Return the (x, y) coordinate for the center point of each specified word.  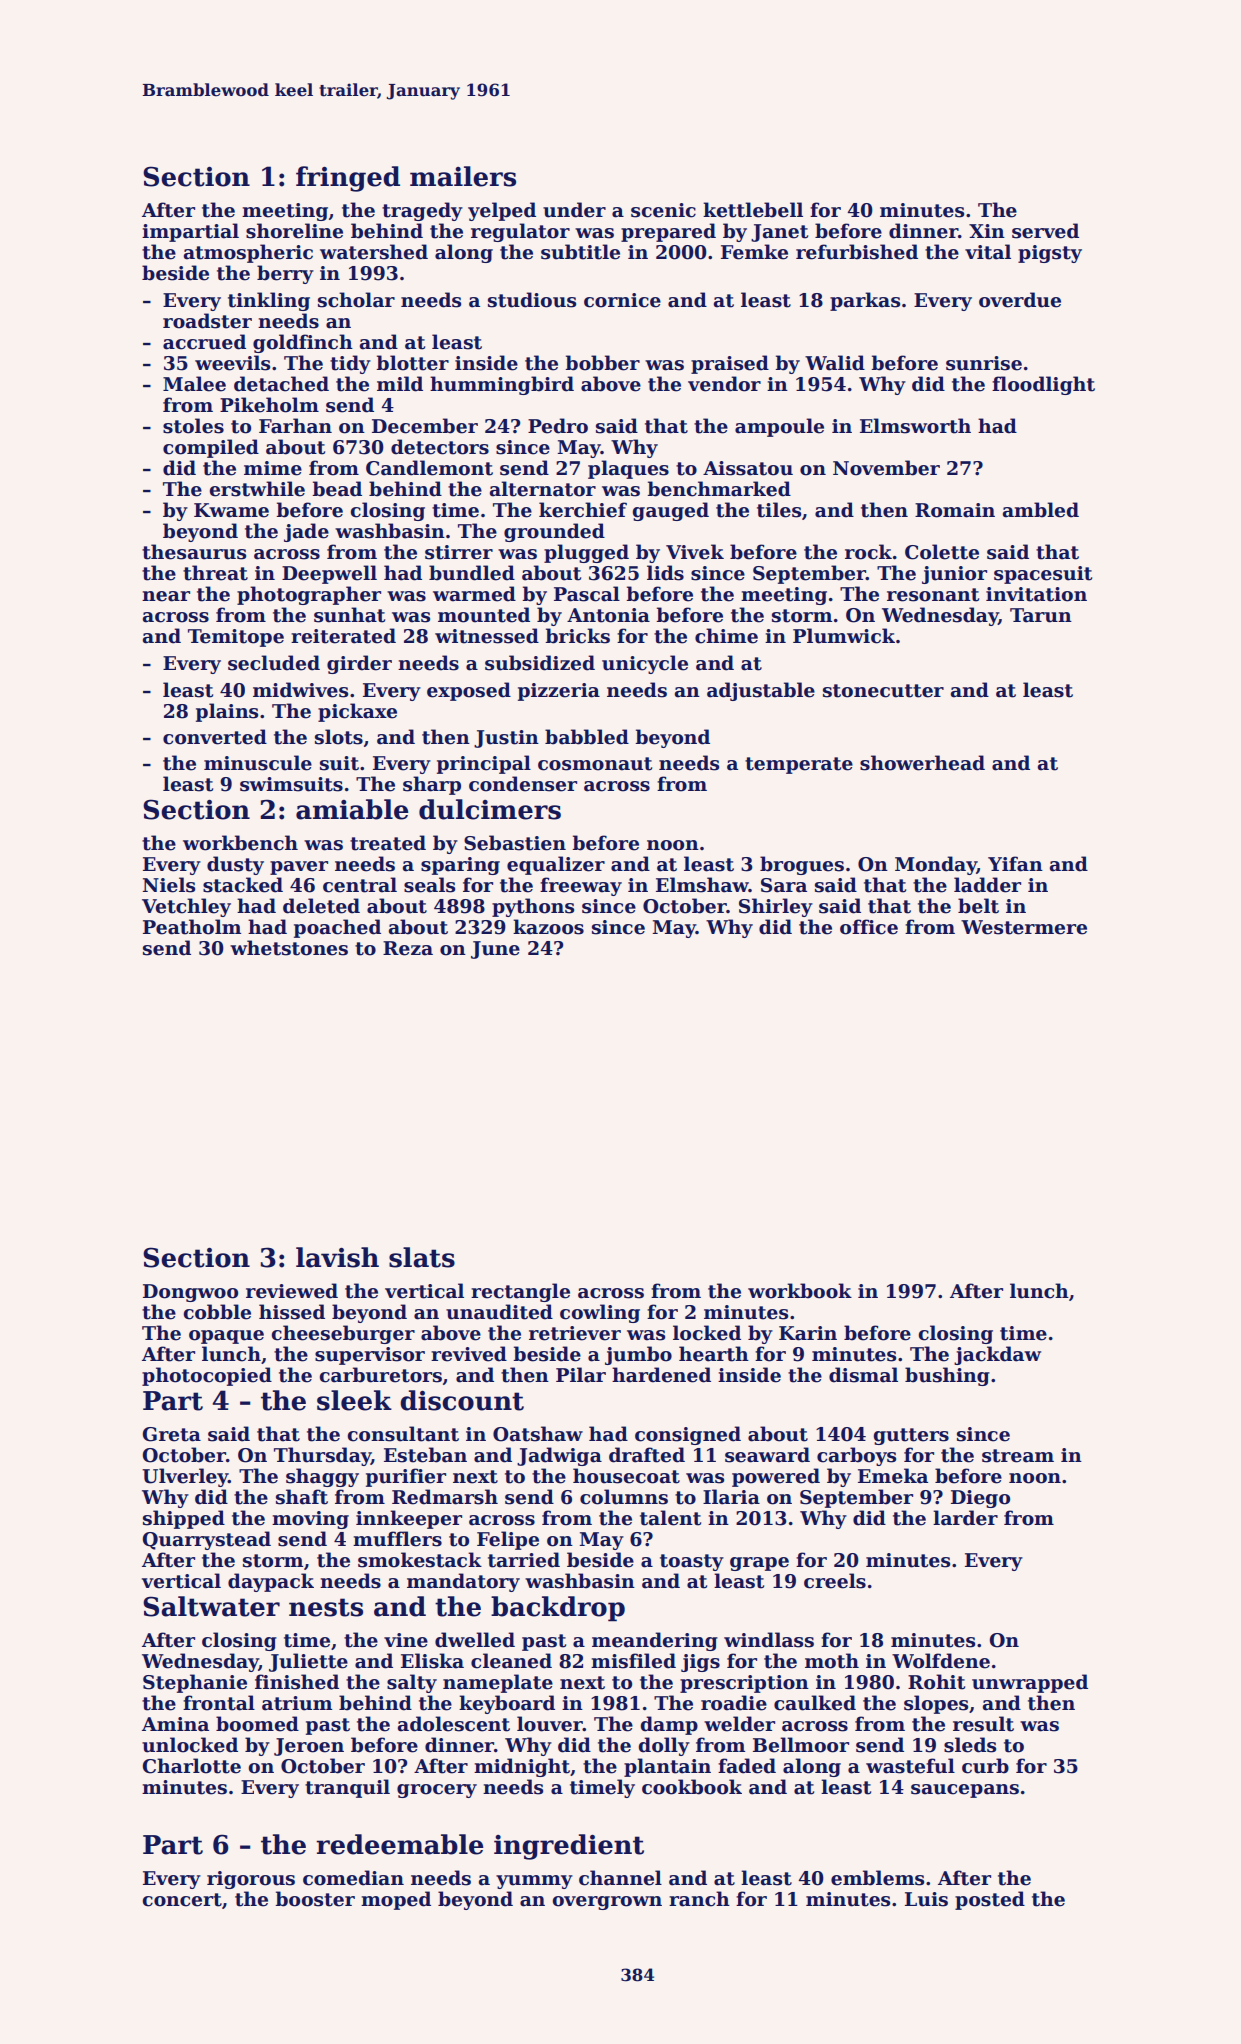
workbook (800, 1291)
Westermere (1024, 927)
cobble (217, 1312)
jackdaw (997, 1355)
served (1045, 231)
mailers (463, 176)
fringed (348, 179)
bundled (472, 573)
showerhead (922, 763)
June (495, 950)
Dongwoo (190, 1293)
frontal (219, 1703)
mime (273, 468)
